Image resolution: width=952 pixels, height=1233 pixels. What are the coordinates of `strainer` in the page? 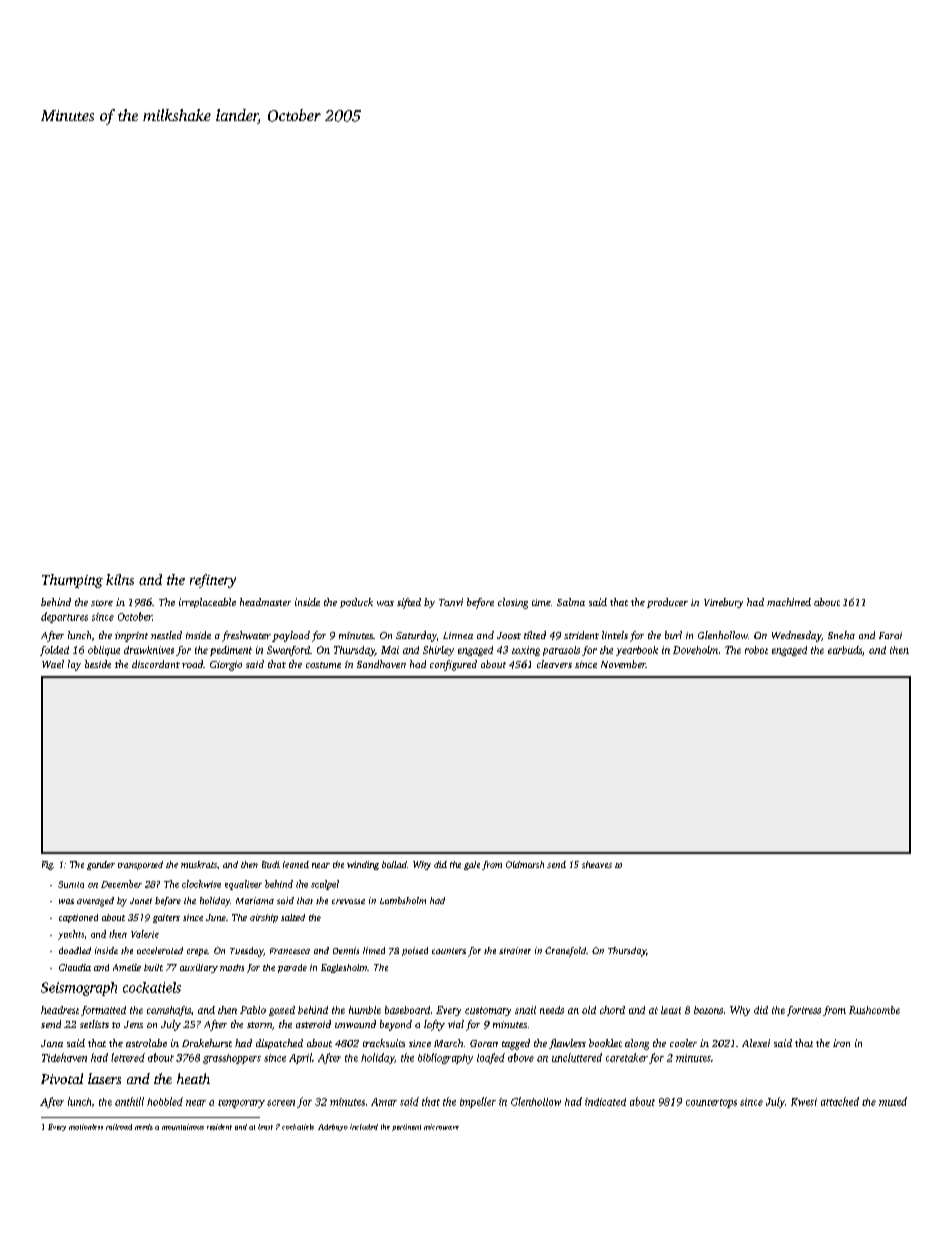 It's located at (515, 950).
